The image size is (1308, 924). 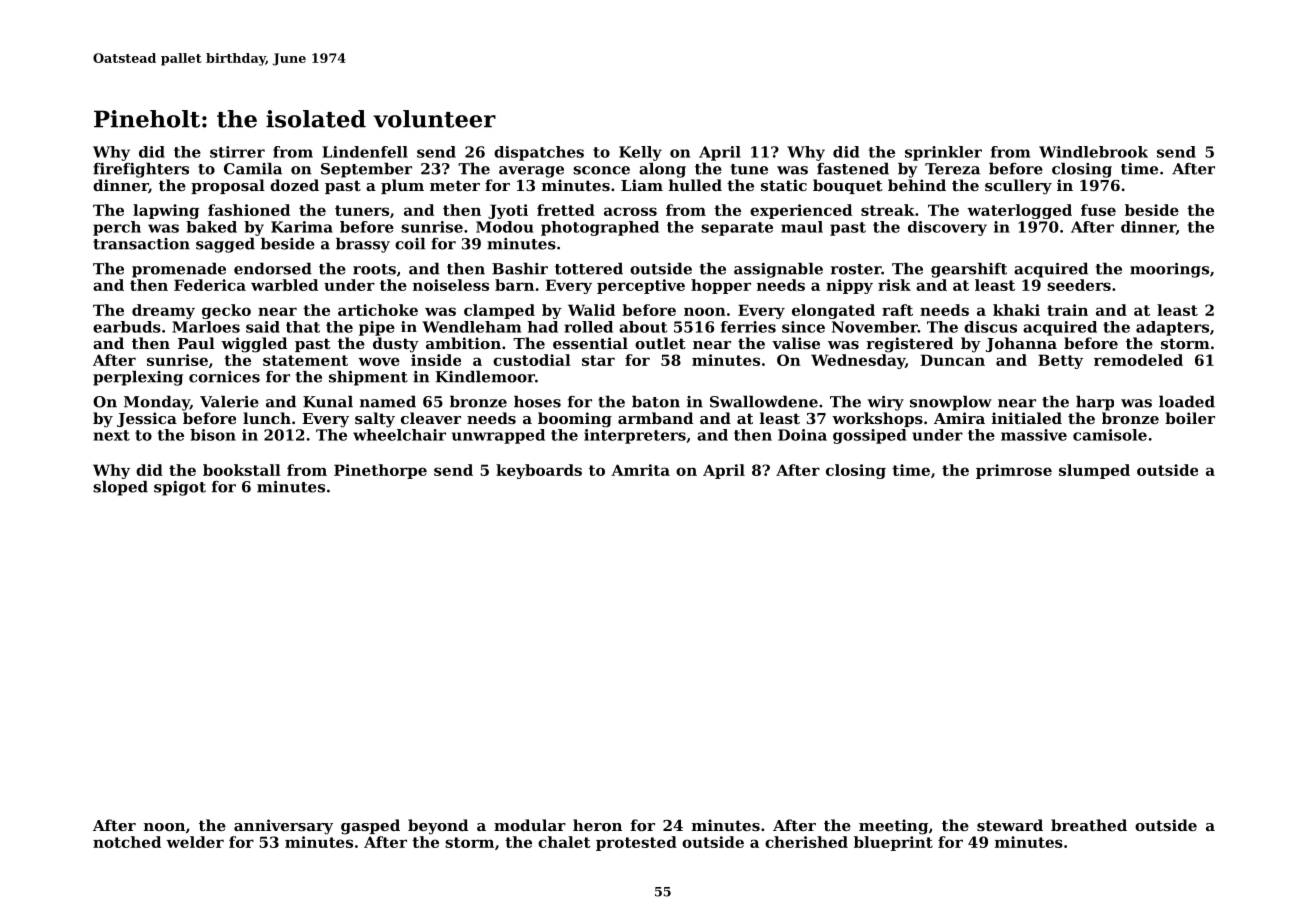 What do you see at coordinates (640, 470) in the screenshot?
I see `Amrita` at bounding box center [640, 470].
